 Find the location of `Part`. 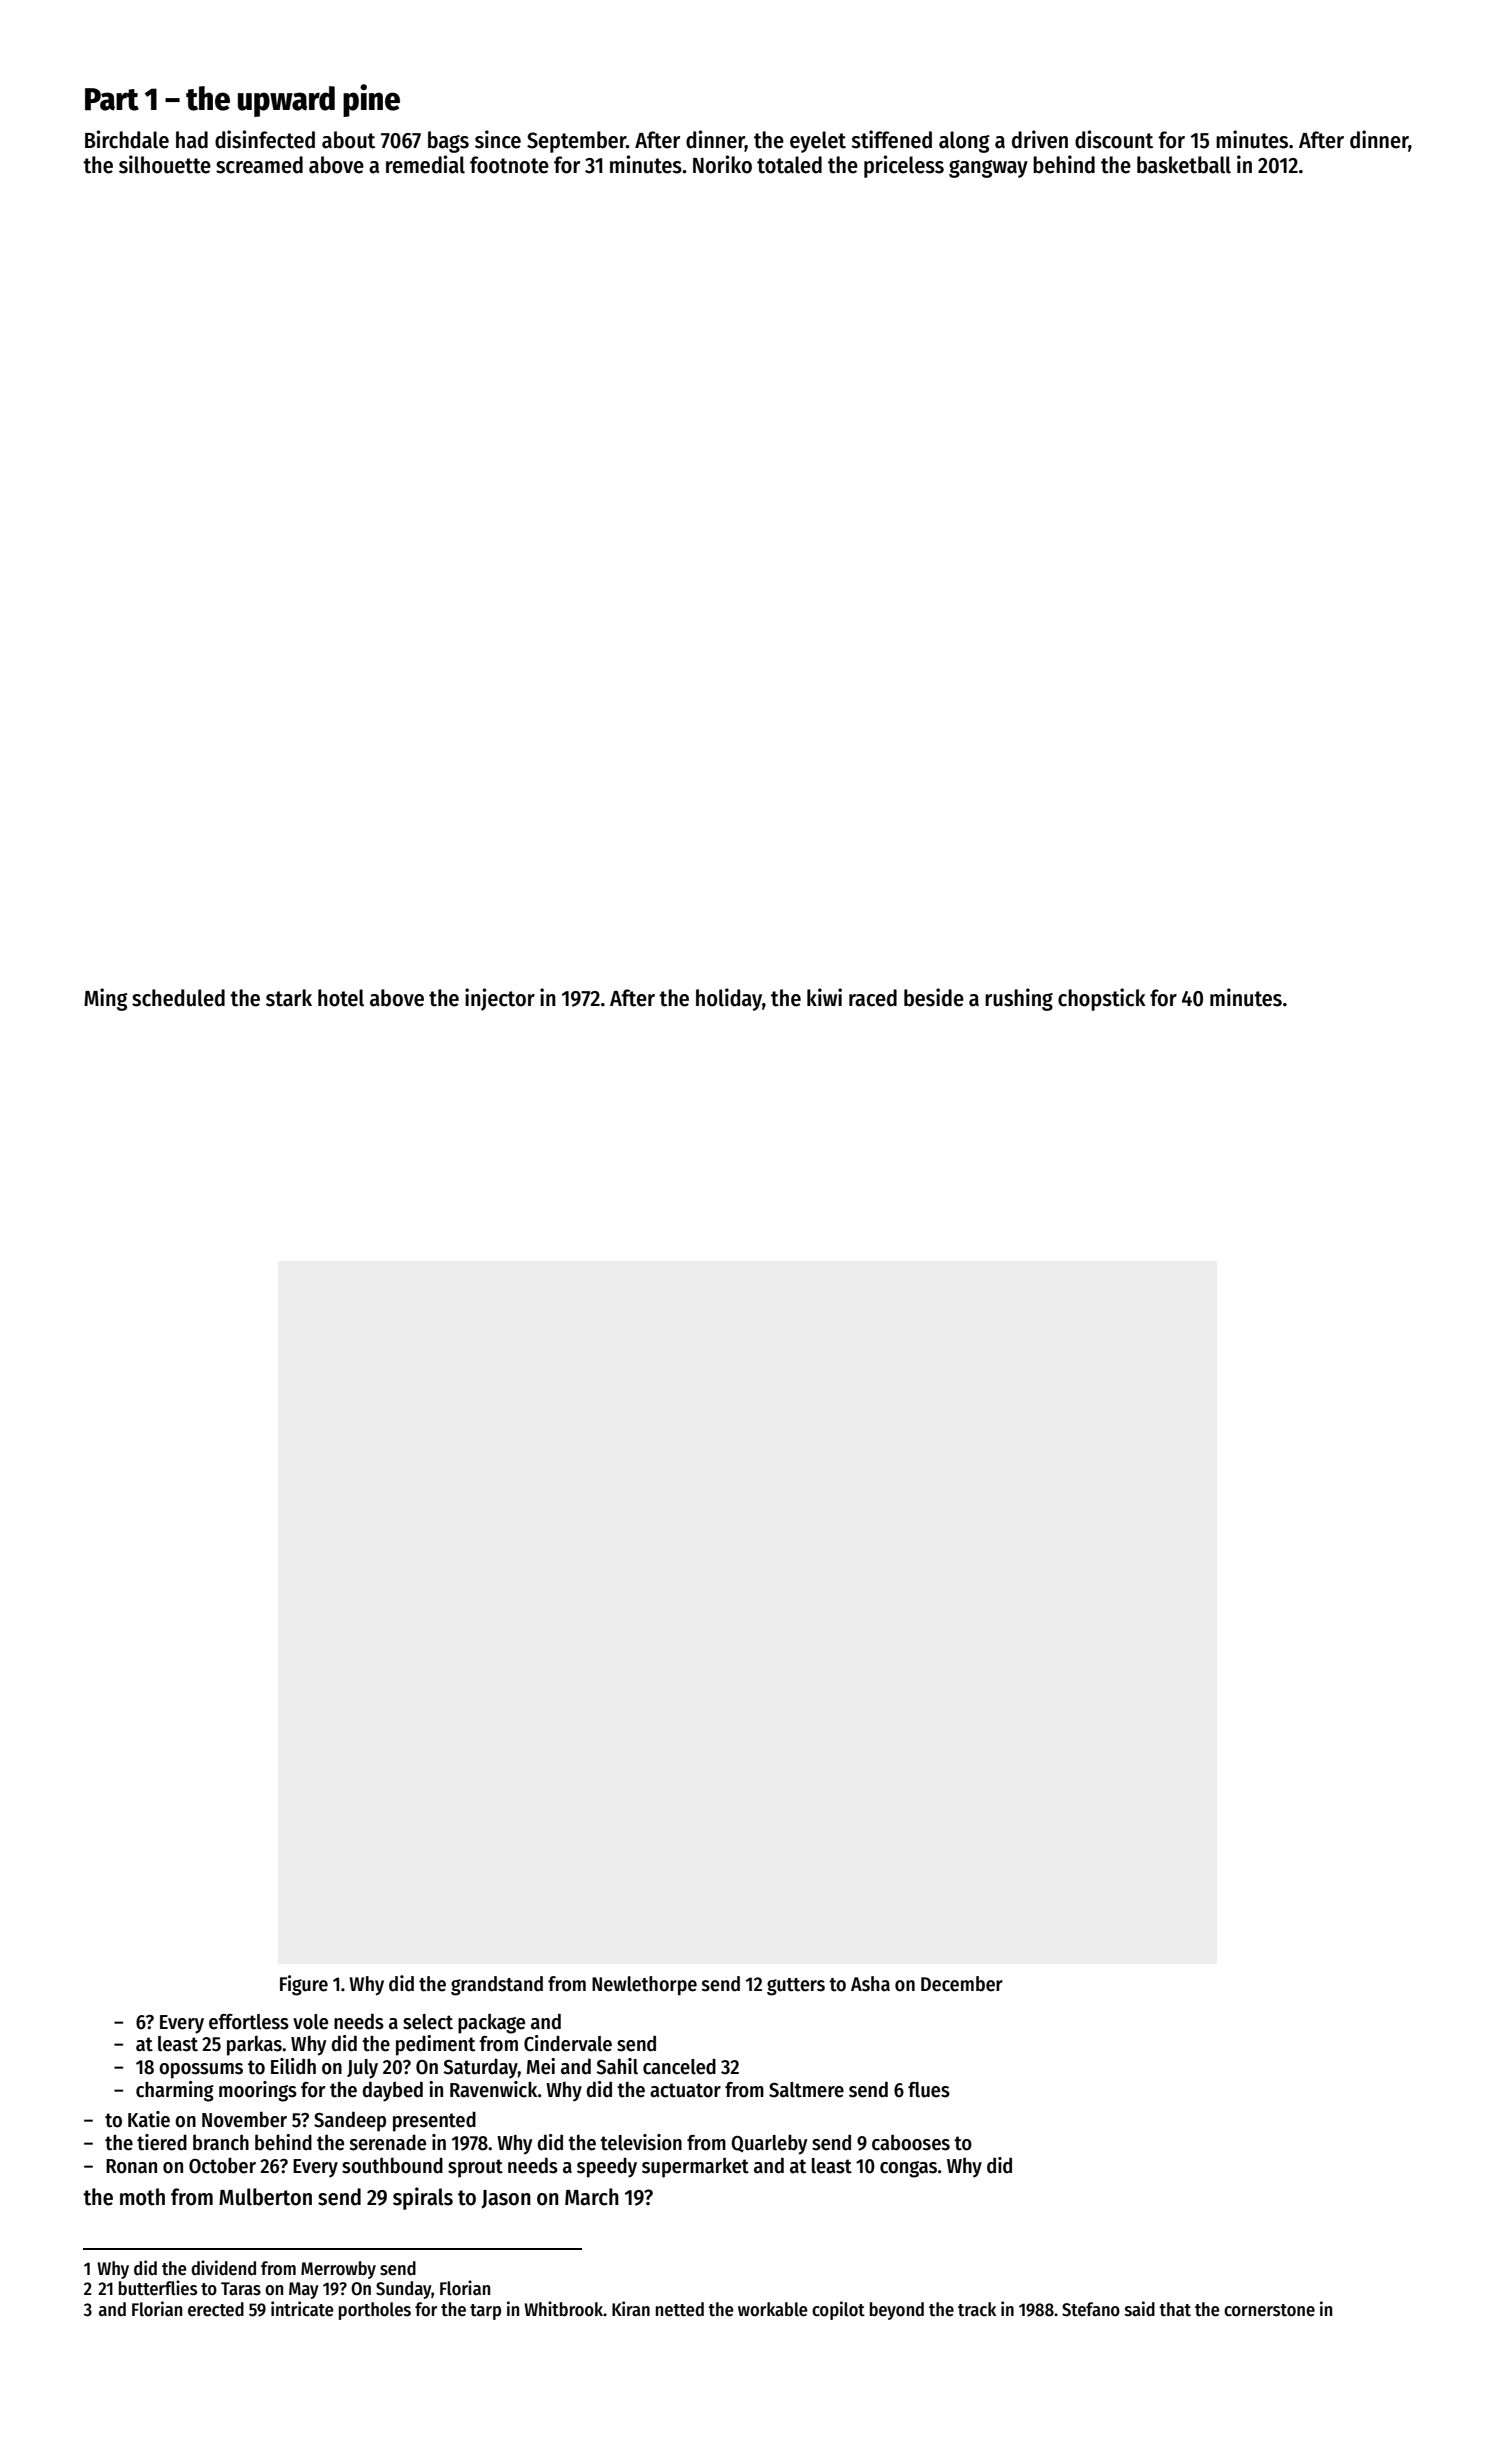

Part is located at coordinates (112, 99).
